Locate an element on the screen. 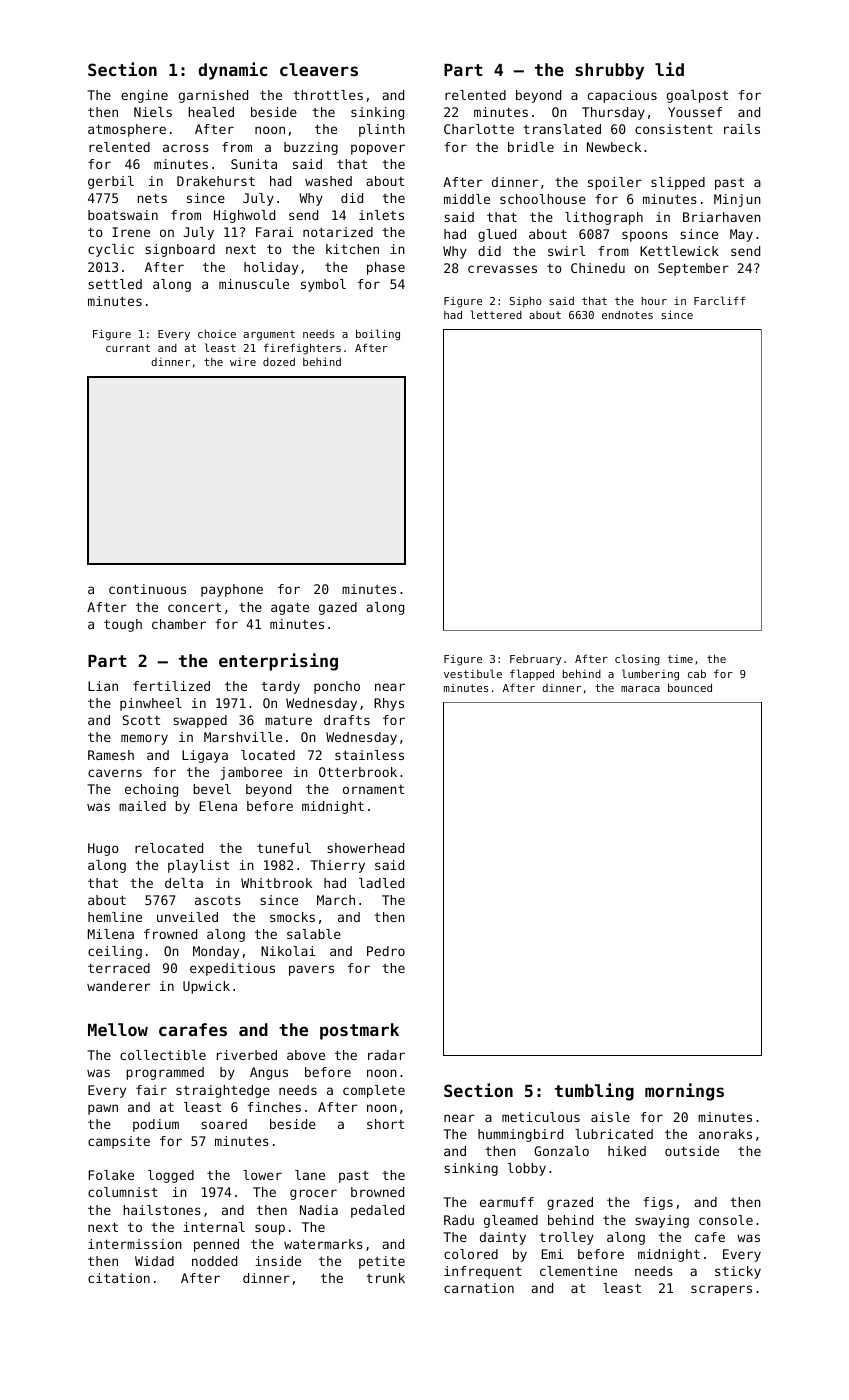 This screenshot has width=849, height=1400. Drakehurst is located at coordinates (216, 181).
